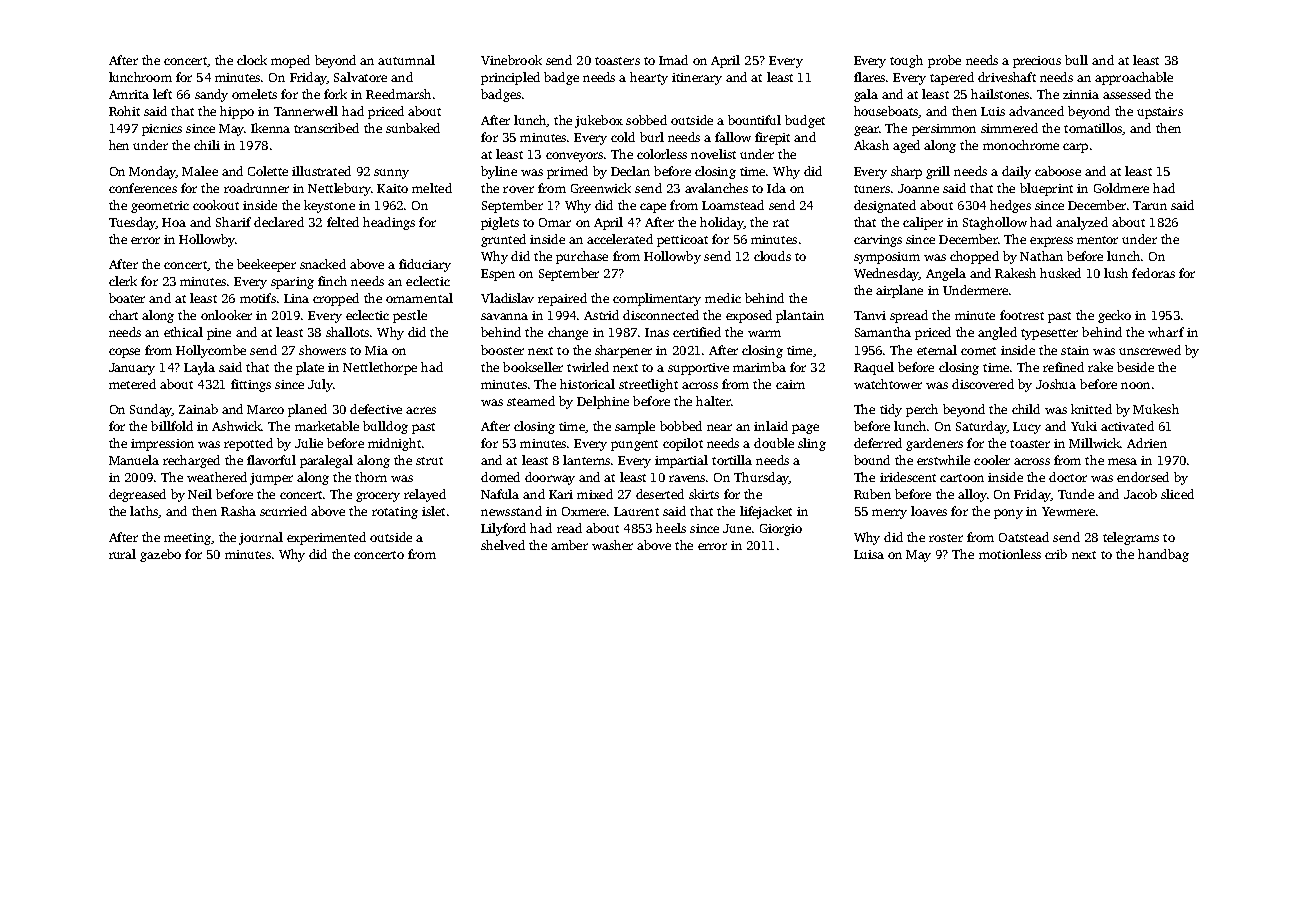  Describe the element at coordinates (122, 554) in the page. I see `rural` at that location.
